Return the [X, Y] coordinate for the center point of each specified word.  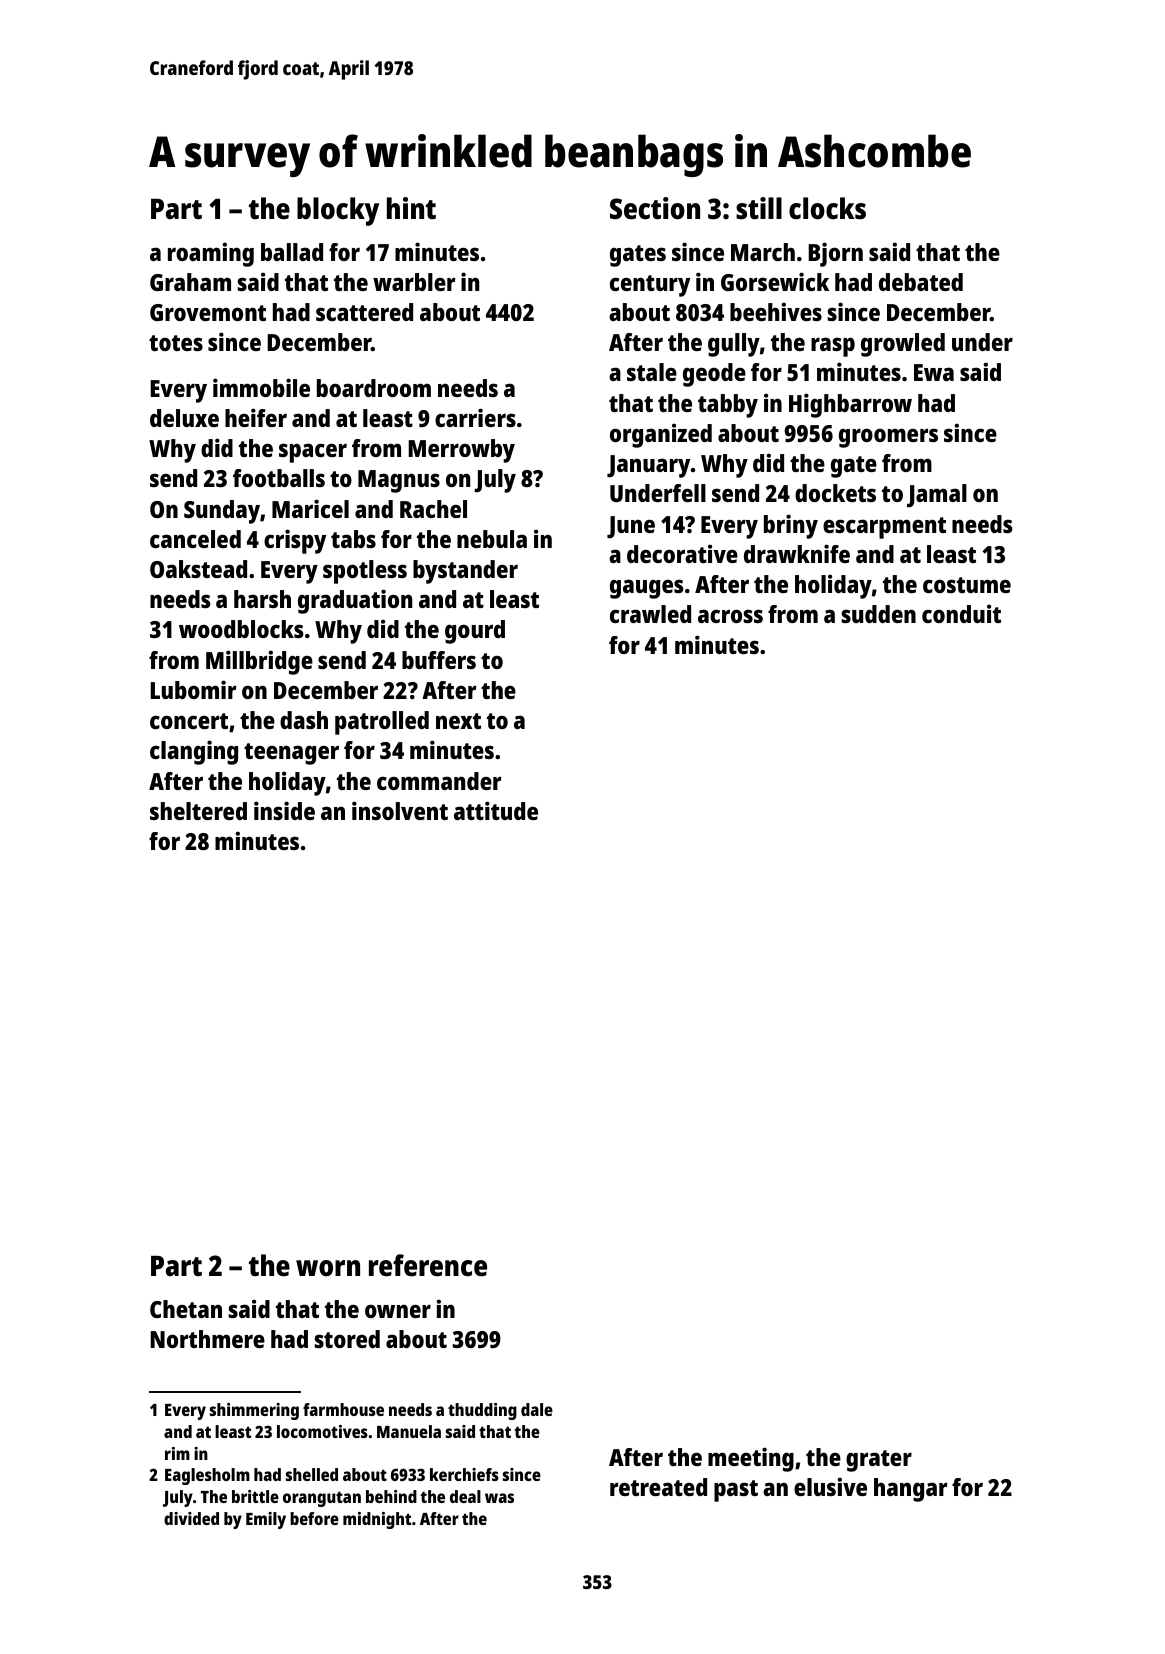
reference [428, 1265]
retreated [658, 1487]
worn [328, 1268]
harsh [262, 599]
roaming [211, 254]
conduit [961, 613]
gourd [475, 632]
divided [191, 1518]
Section [655, 208]
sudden [878, 614]
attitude [496, 810]
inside [284, 810]
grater [879, 1461]
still [759, 208]
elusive [830, 1486]
